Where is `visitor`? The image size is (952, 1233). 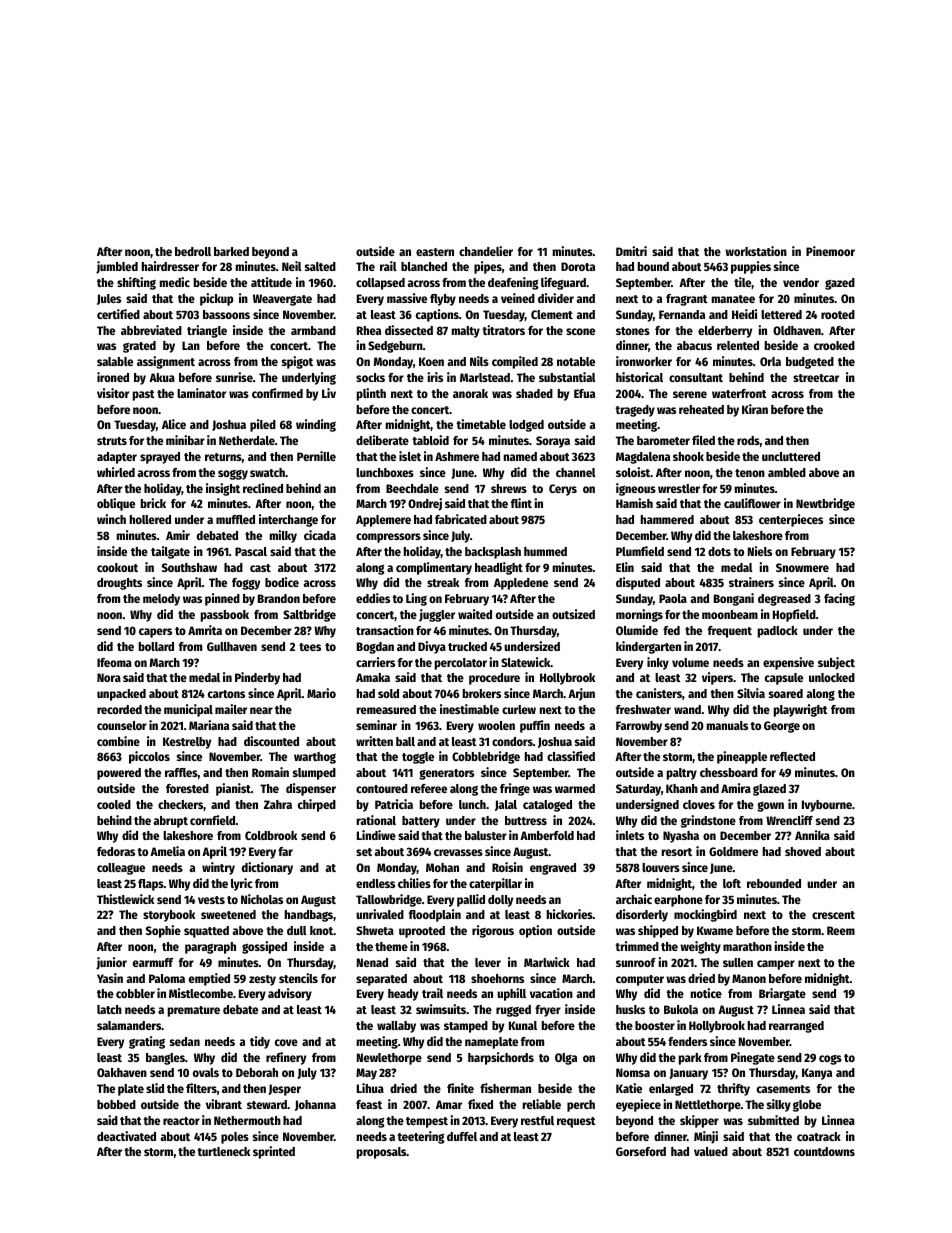
visitor is located at coordinates (113, 393).
